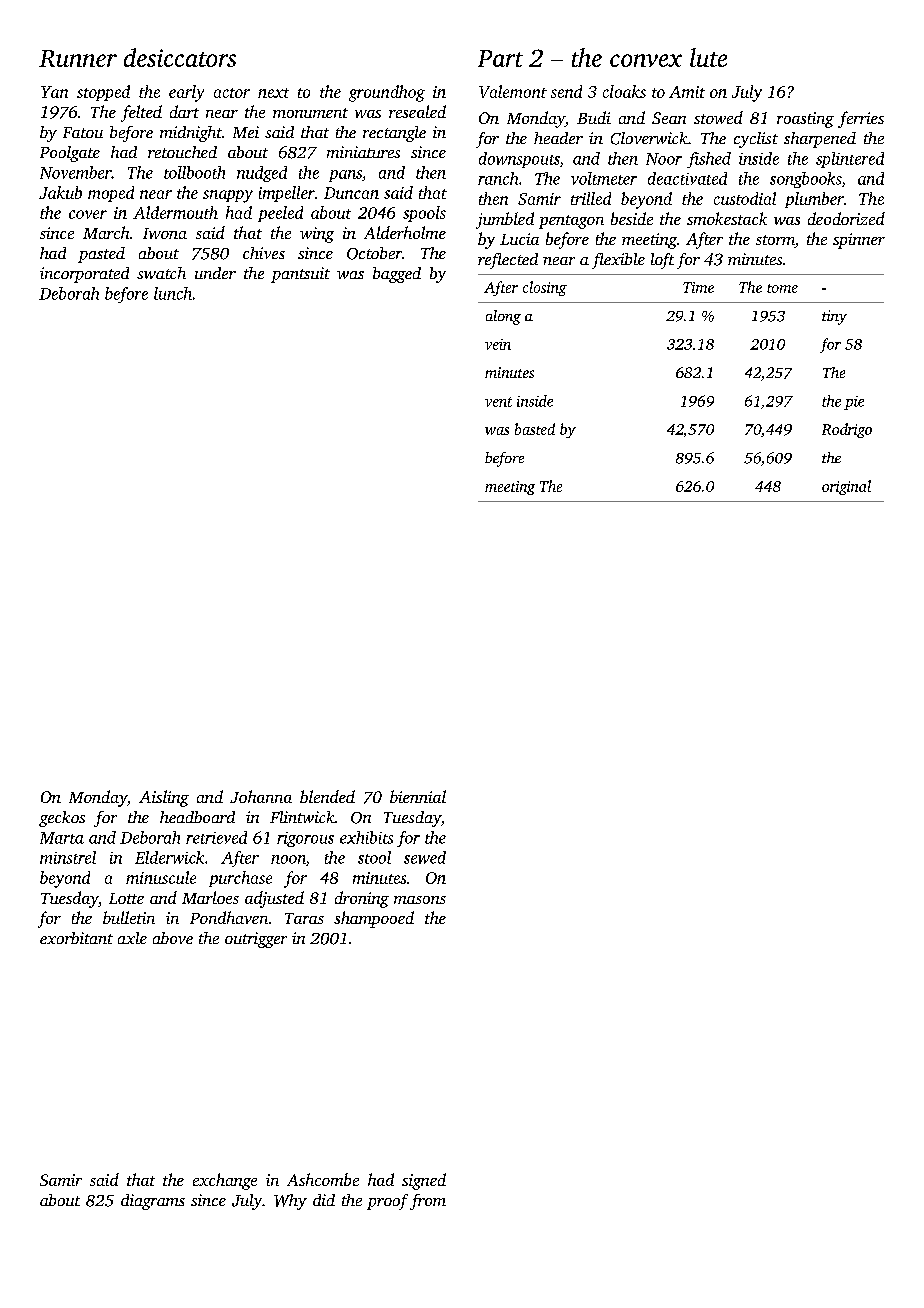  I want to click on bagged, so click(397, 275).
